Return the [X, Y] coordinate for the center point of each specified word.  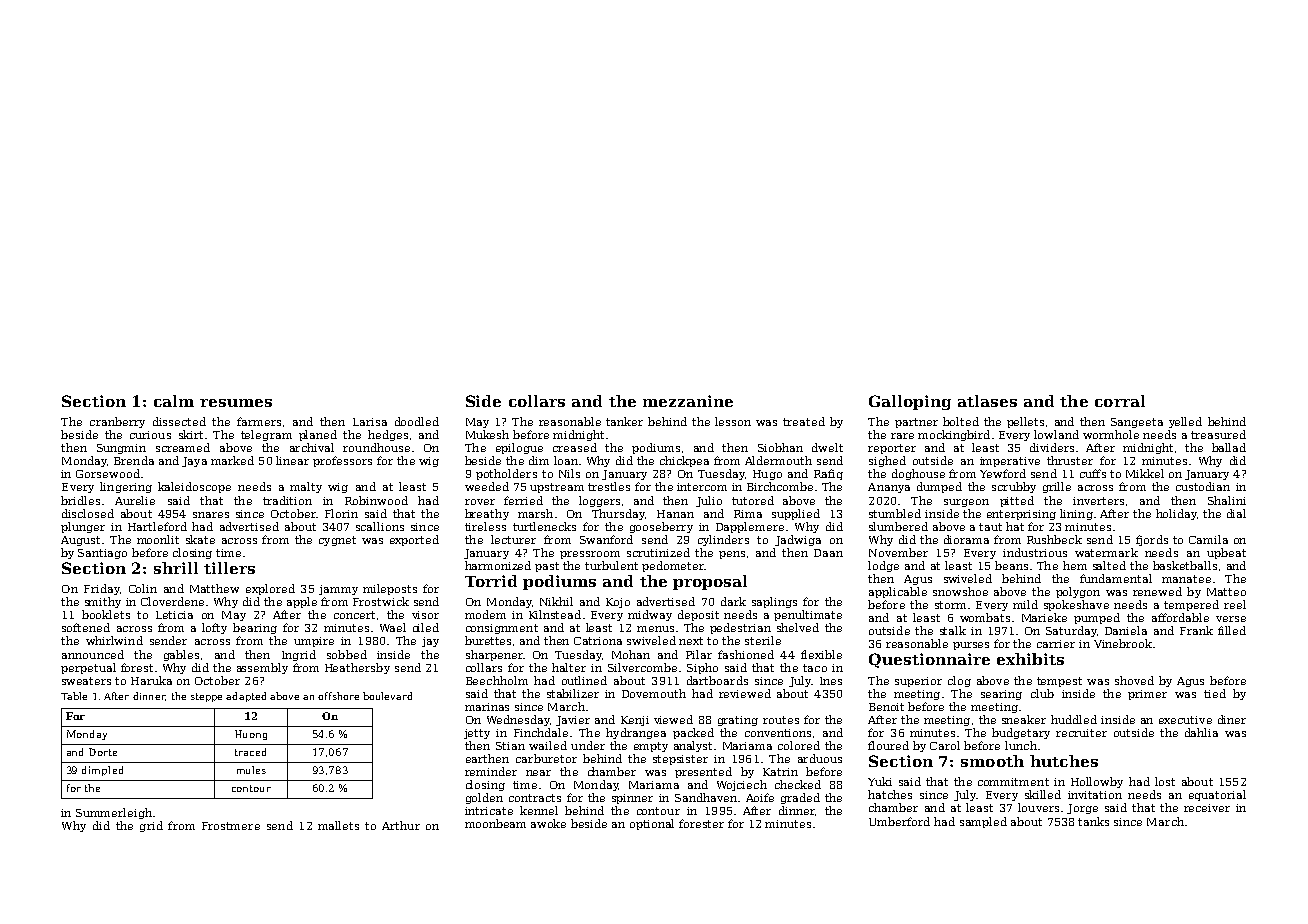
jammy [338, 590]
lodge [883, 566]
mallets [338, 825]
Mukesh [487, 434]
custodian [1203, 486]
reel [1235, 604]
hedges [388, 435]
